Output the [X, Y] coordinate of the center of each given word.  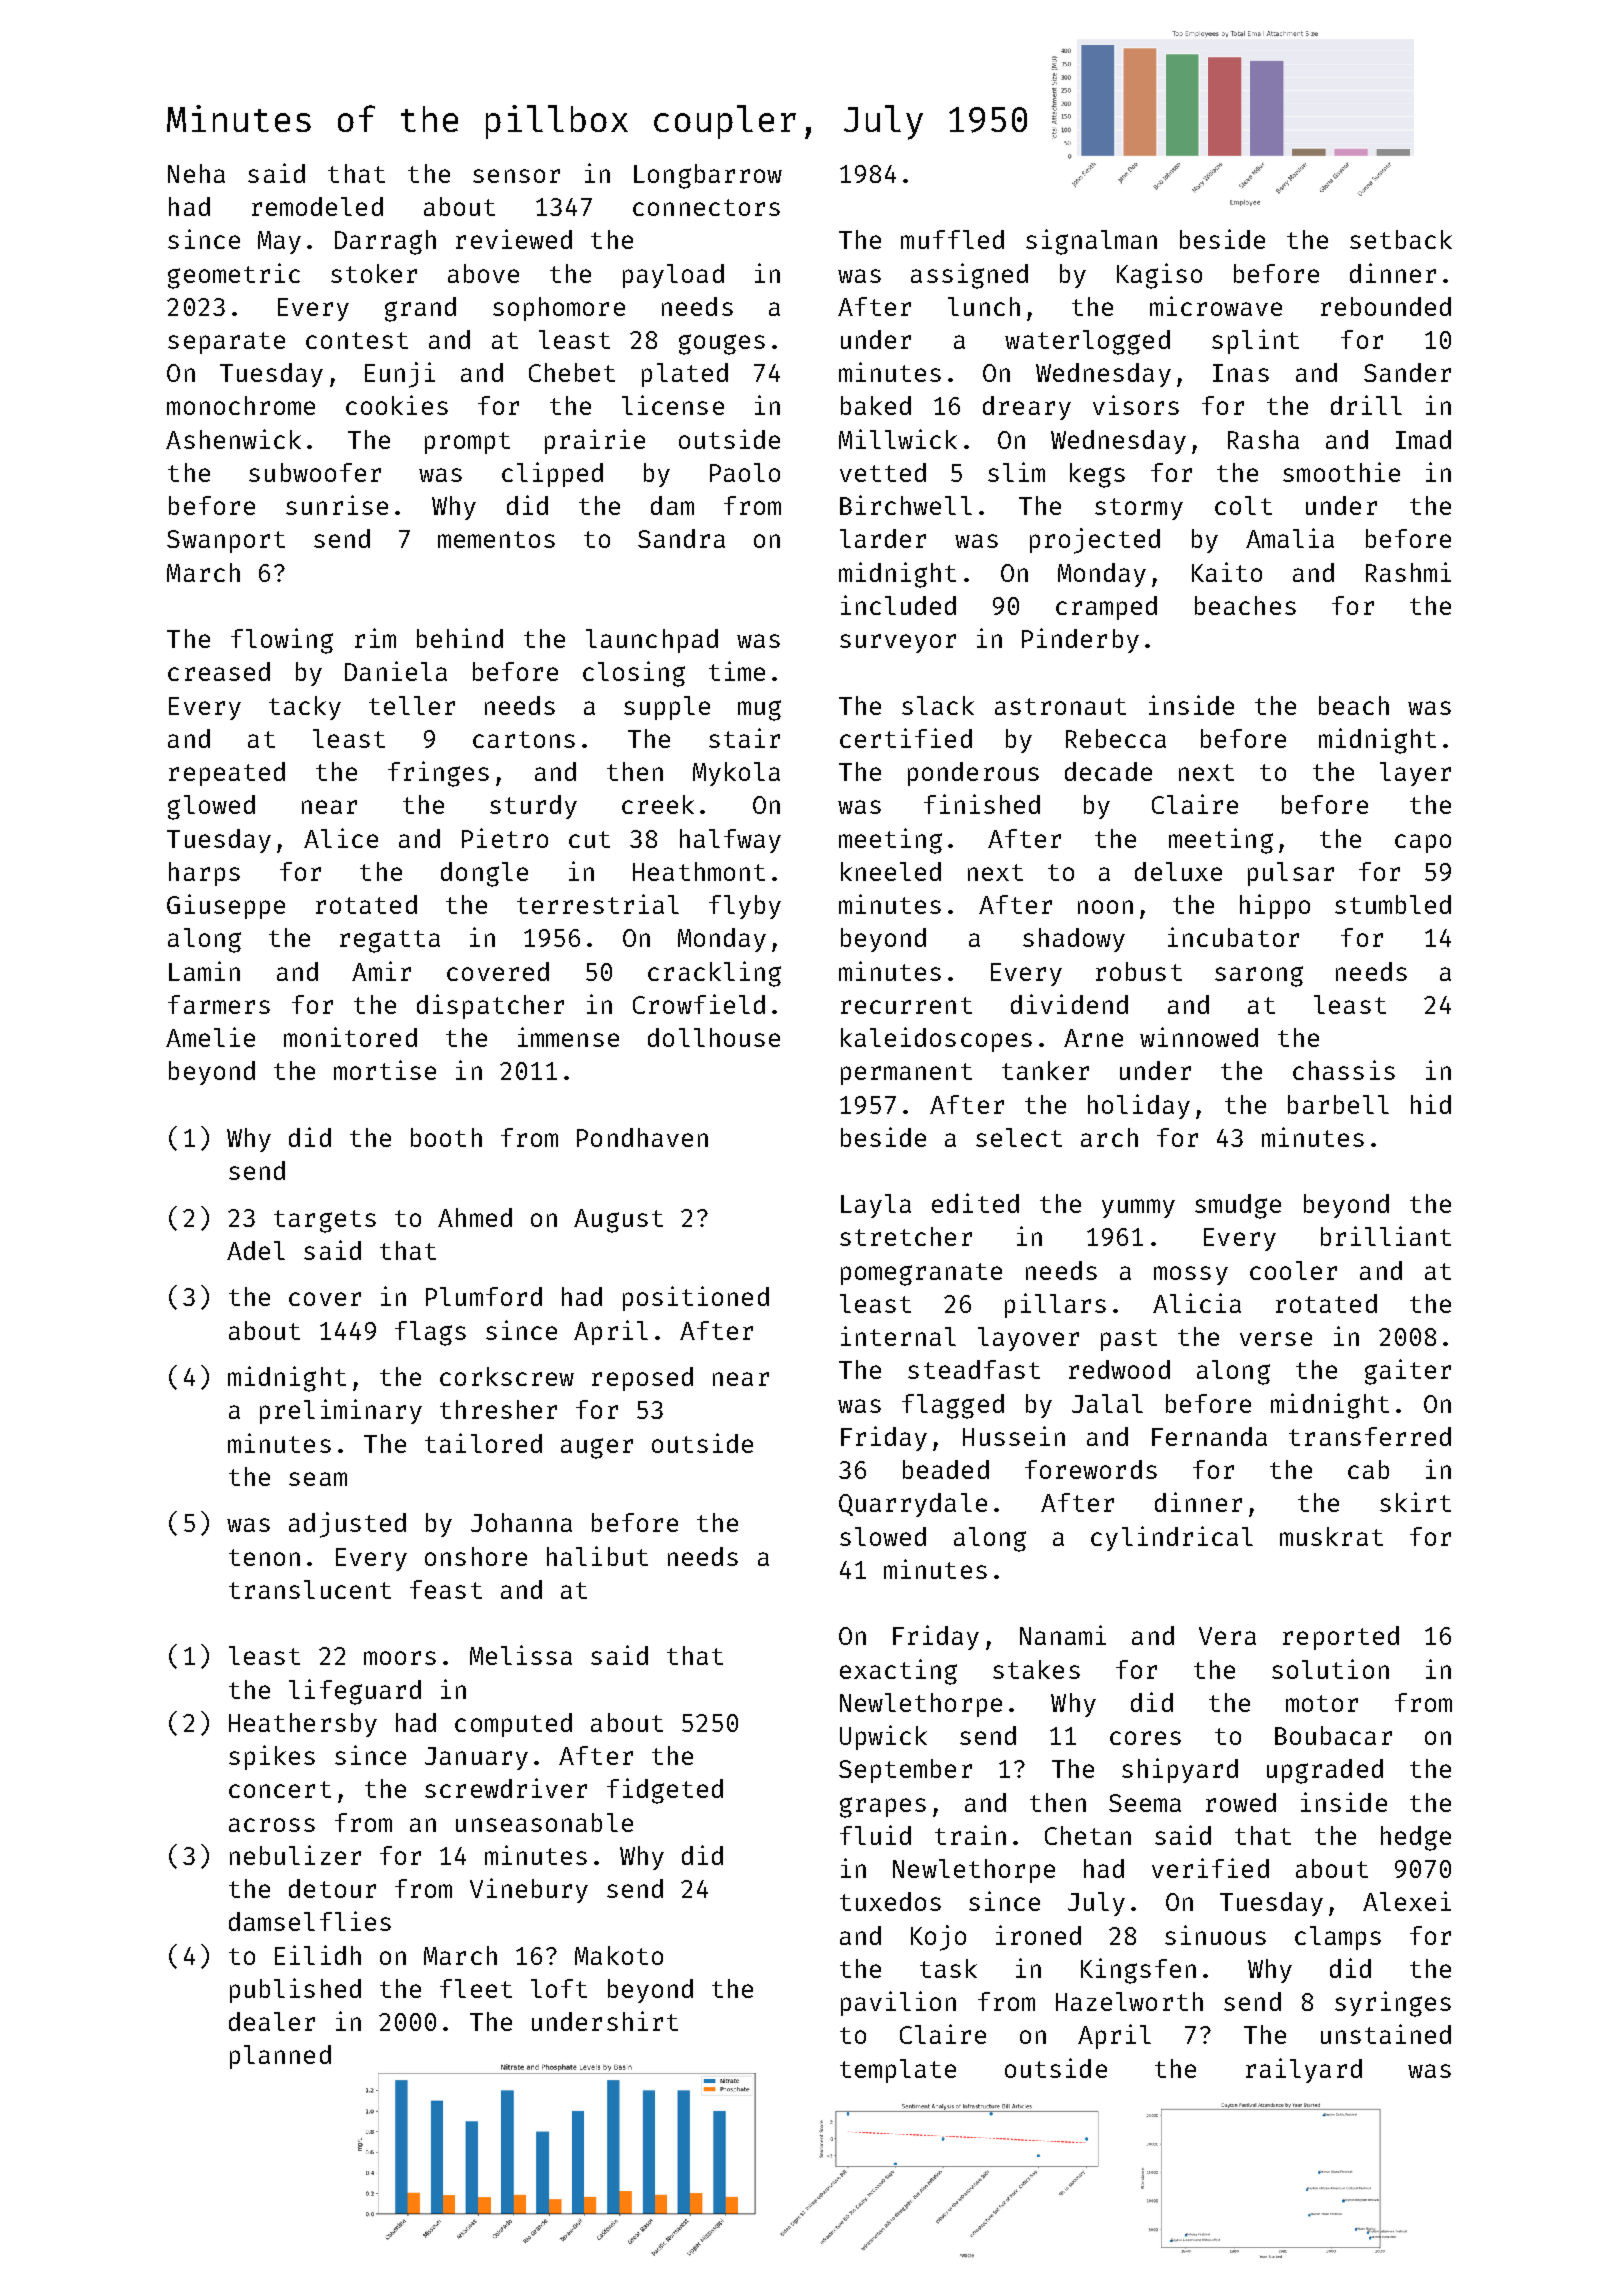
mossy [1191, 1275]
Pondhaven [642, 1137]
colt [1243, 505]
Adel [256, 1250]
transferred [1370, 1436]
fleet [476, 1988]
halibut [597, 1556]
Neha [196, 173]
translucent [310, 1589]
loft [559, 1988]
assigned [969, 276]
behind [460, 638]
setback [1401, 239]
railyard [1304, 2070]
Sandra [681, 538]
